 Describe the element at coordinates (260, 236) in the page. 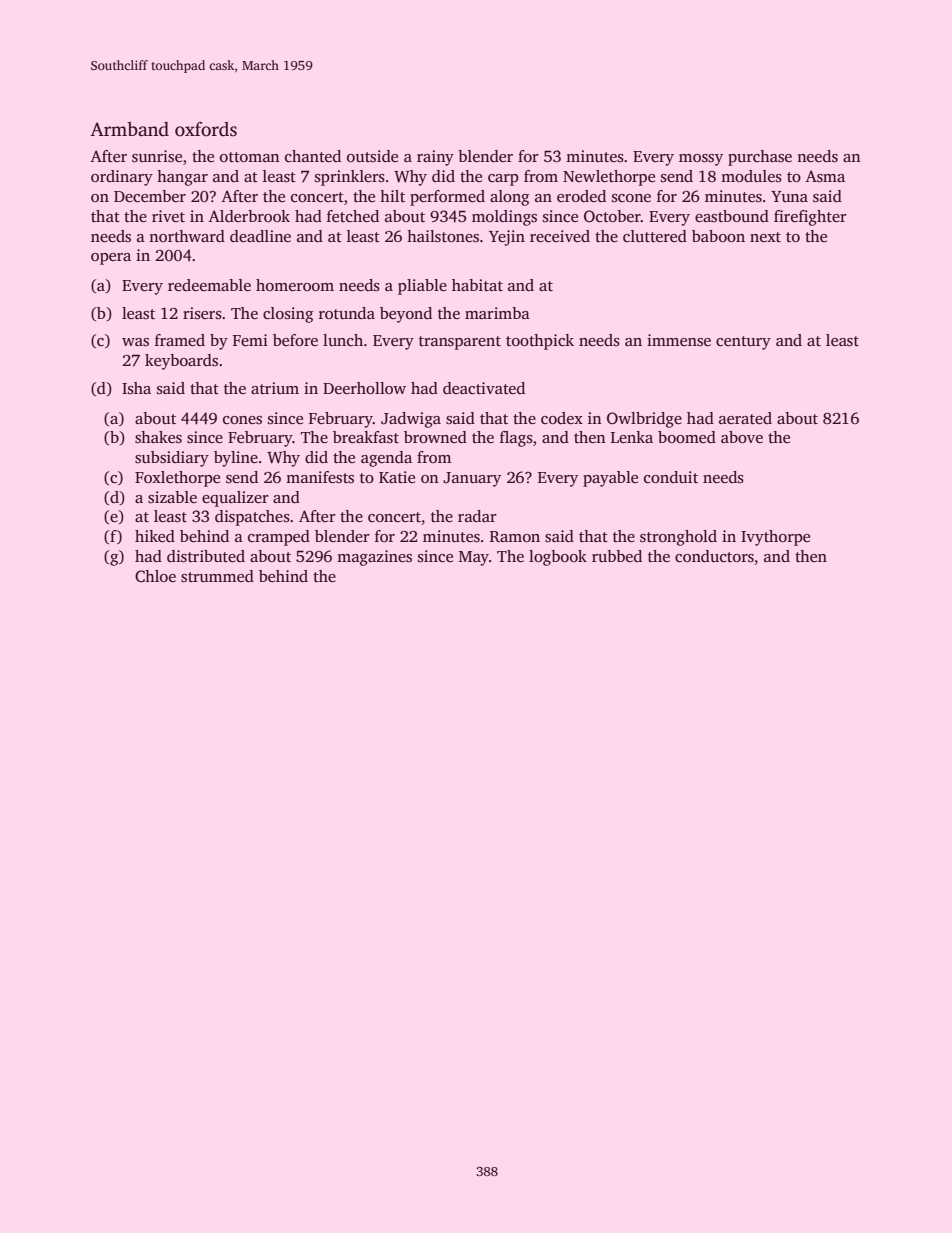

I see `deadline` at that location.
